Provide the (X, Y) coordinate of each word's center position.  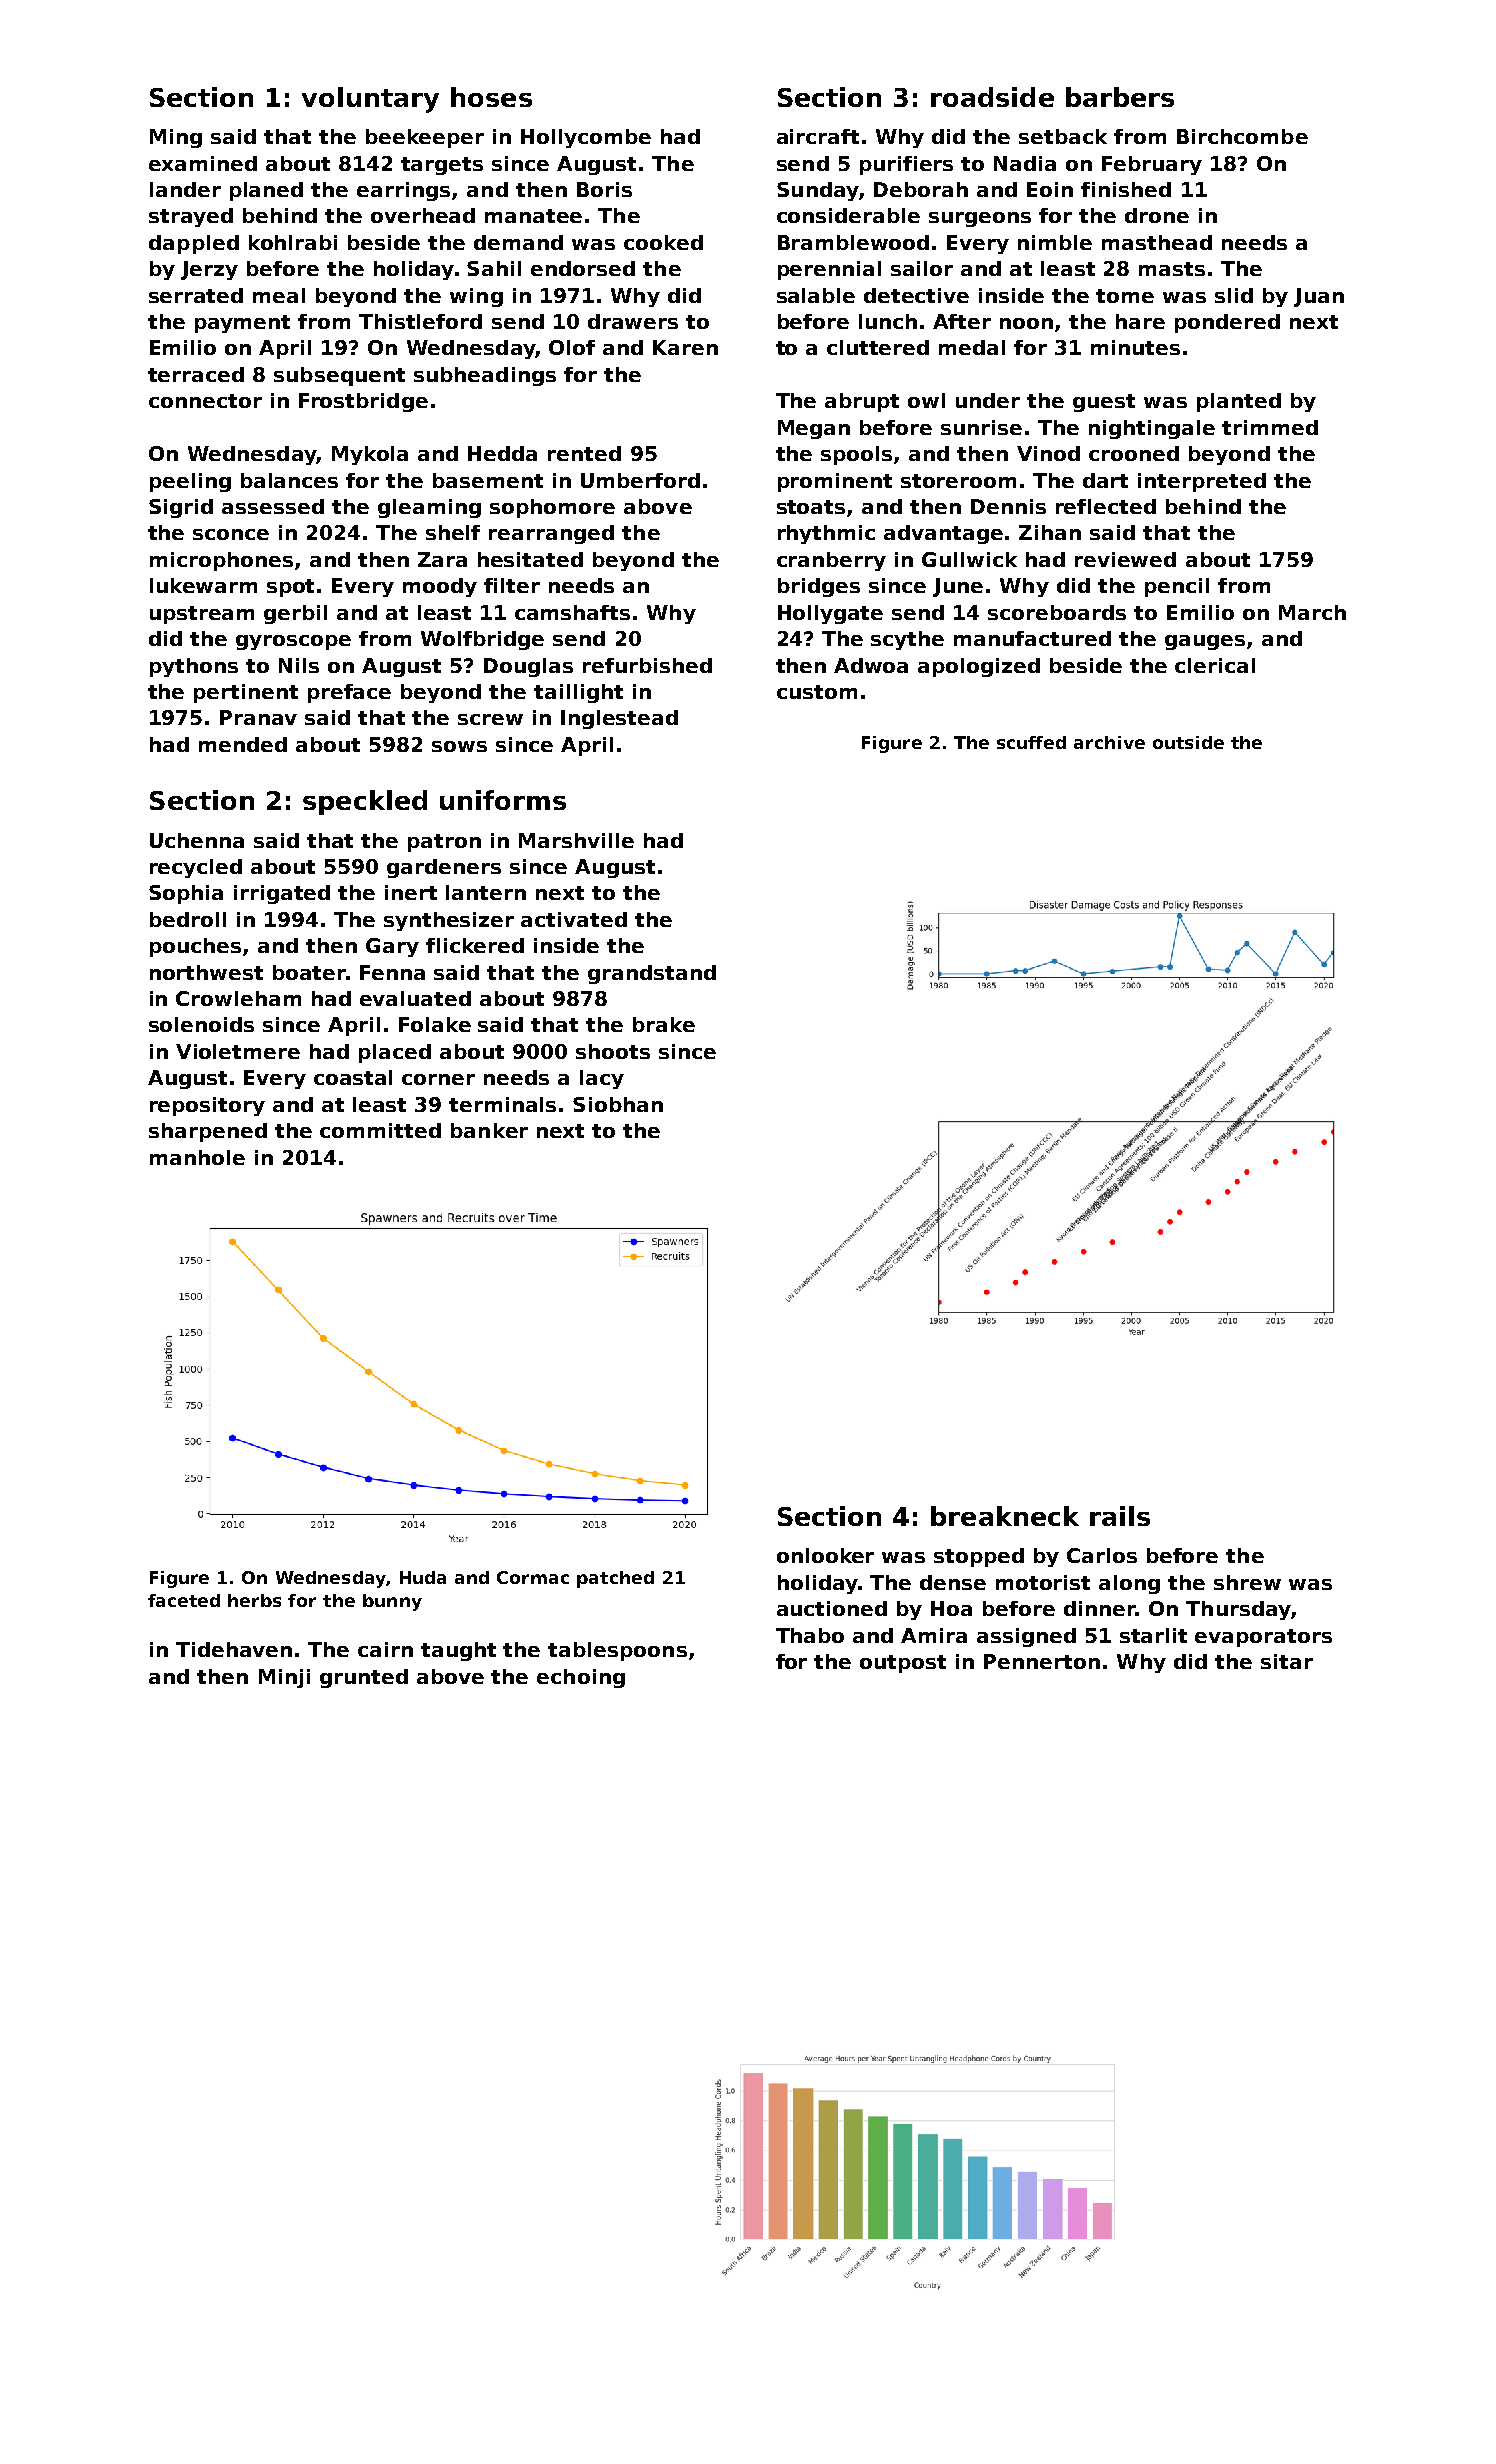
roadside (992, 97)
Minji (284, 1678)
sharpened (208, 1132)
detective (916, 295)
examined (203, 163)
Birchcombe (1242, 136)
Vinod (1048, 453)
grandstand (652, 974)
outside (1188, 742)
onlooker (825, 1555)
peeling (190, 482)
